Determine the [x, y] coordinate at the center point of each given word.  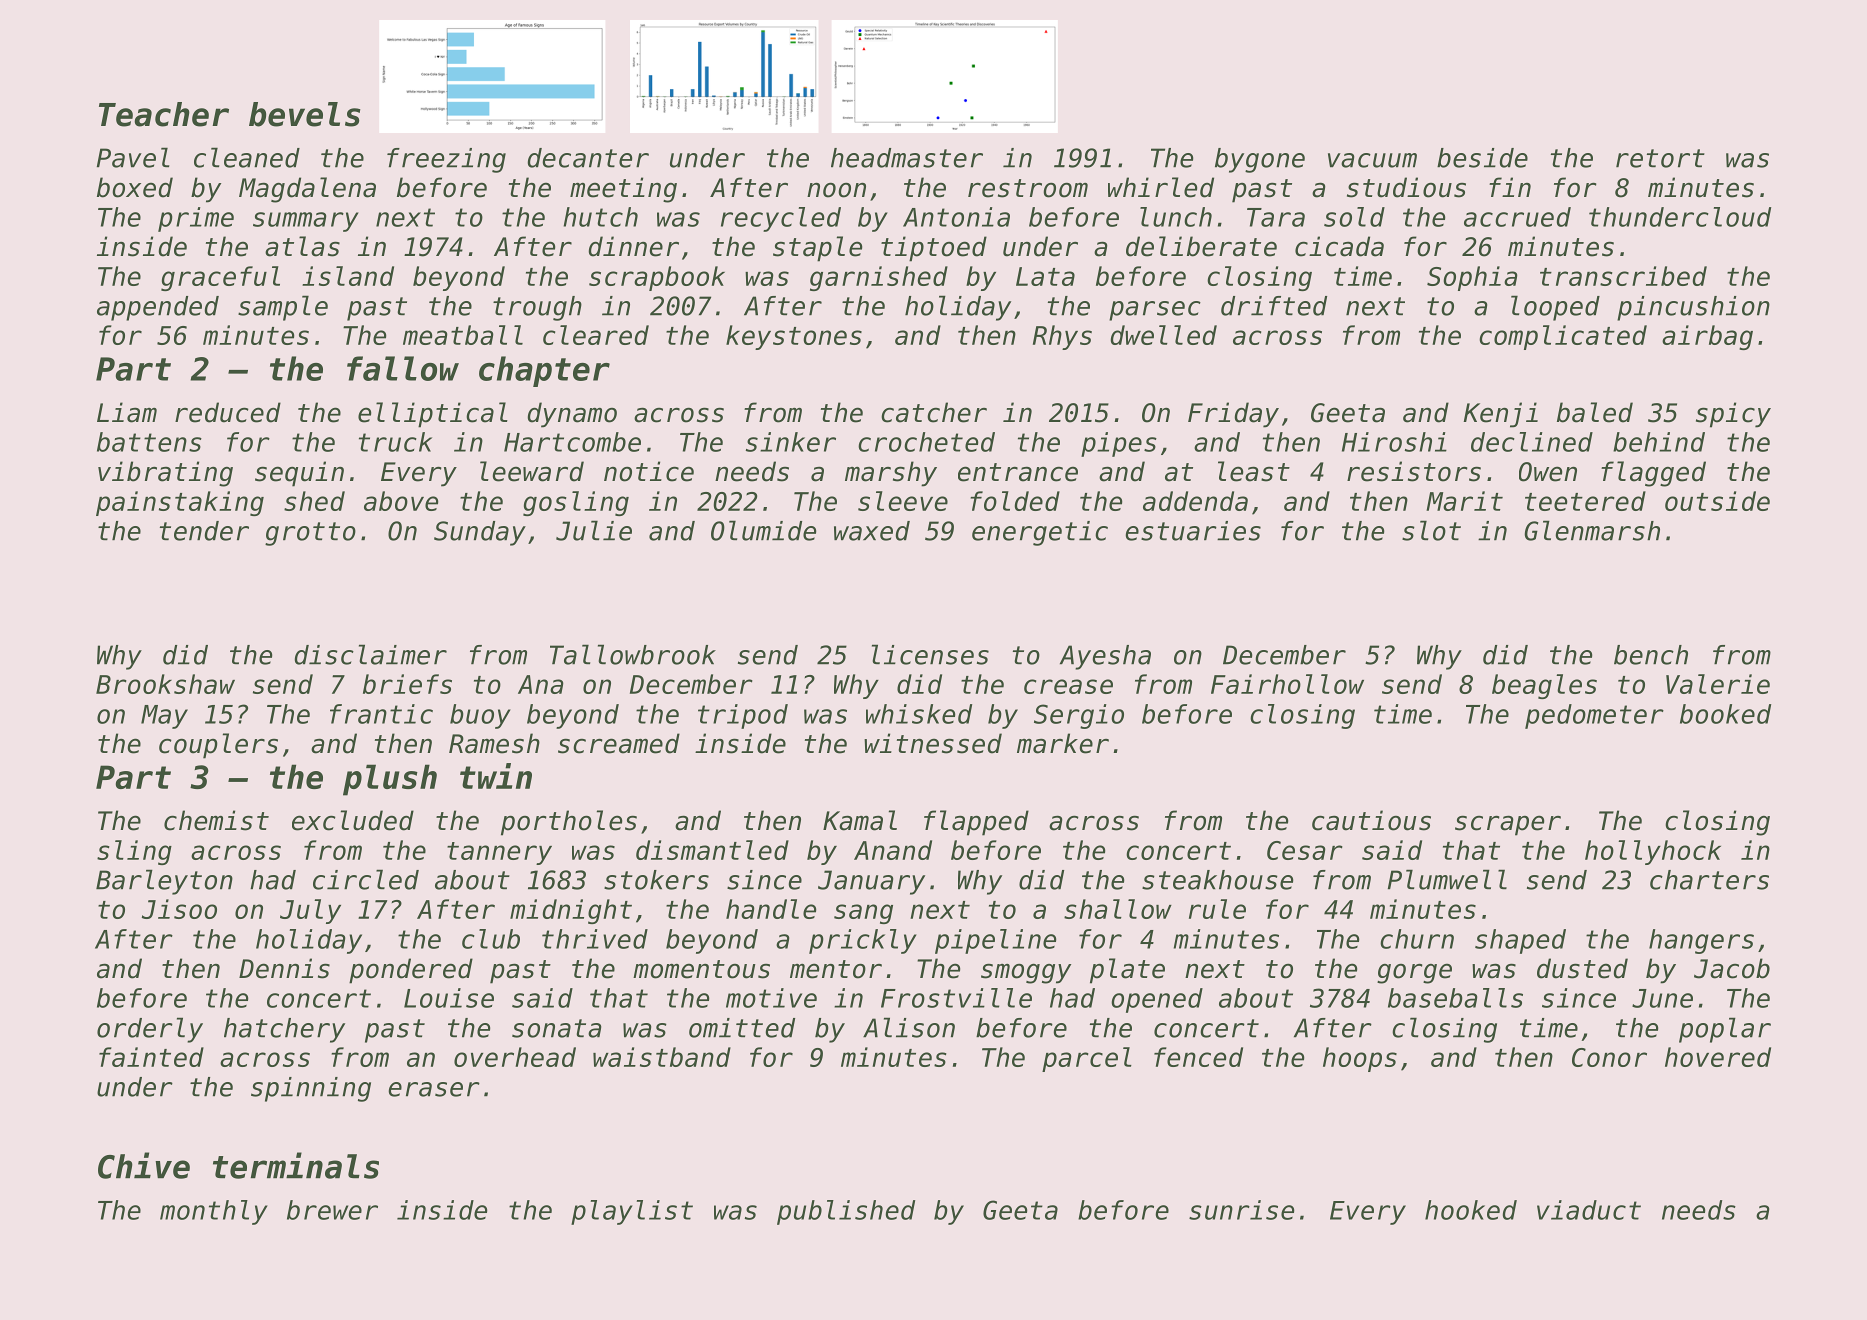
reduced [228, 412]
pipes [1119, 444]
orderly [150, 1030]
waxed [872, 531]
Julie [594, 530]
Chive [144, 1165]
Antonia [956, 217]
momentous [701, 969]
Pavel [133, 157]
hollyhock [1653, 852]
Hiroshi [1394, 442]
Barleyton [164, 882]
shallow [1118, 909]
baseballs [1455, 998]
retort [1660, 158]
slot [1431, 530]
